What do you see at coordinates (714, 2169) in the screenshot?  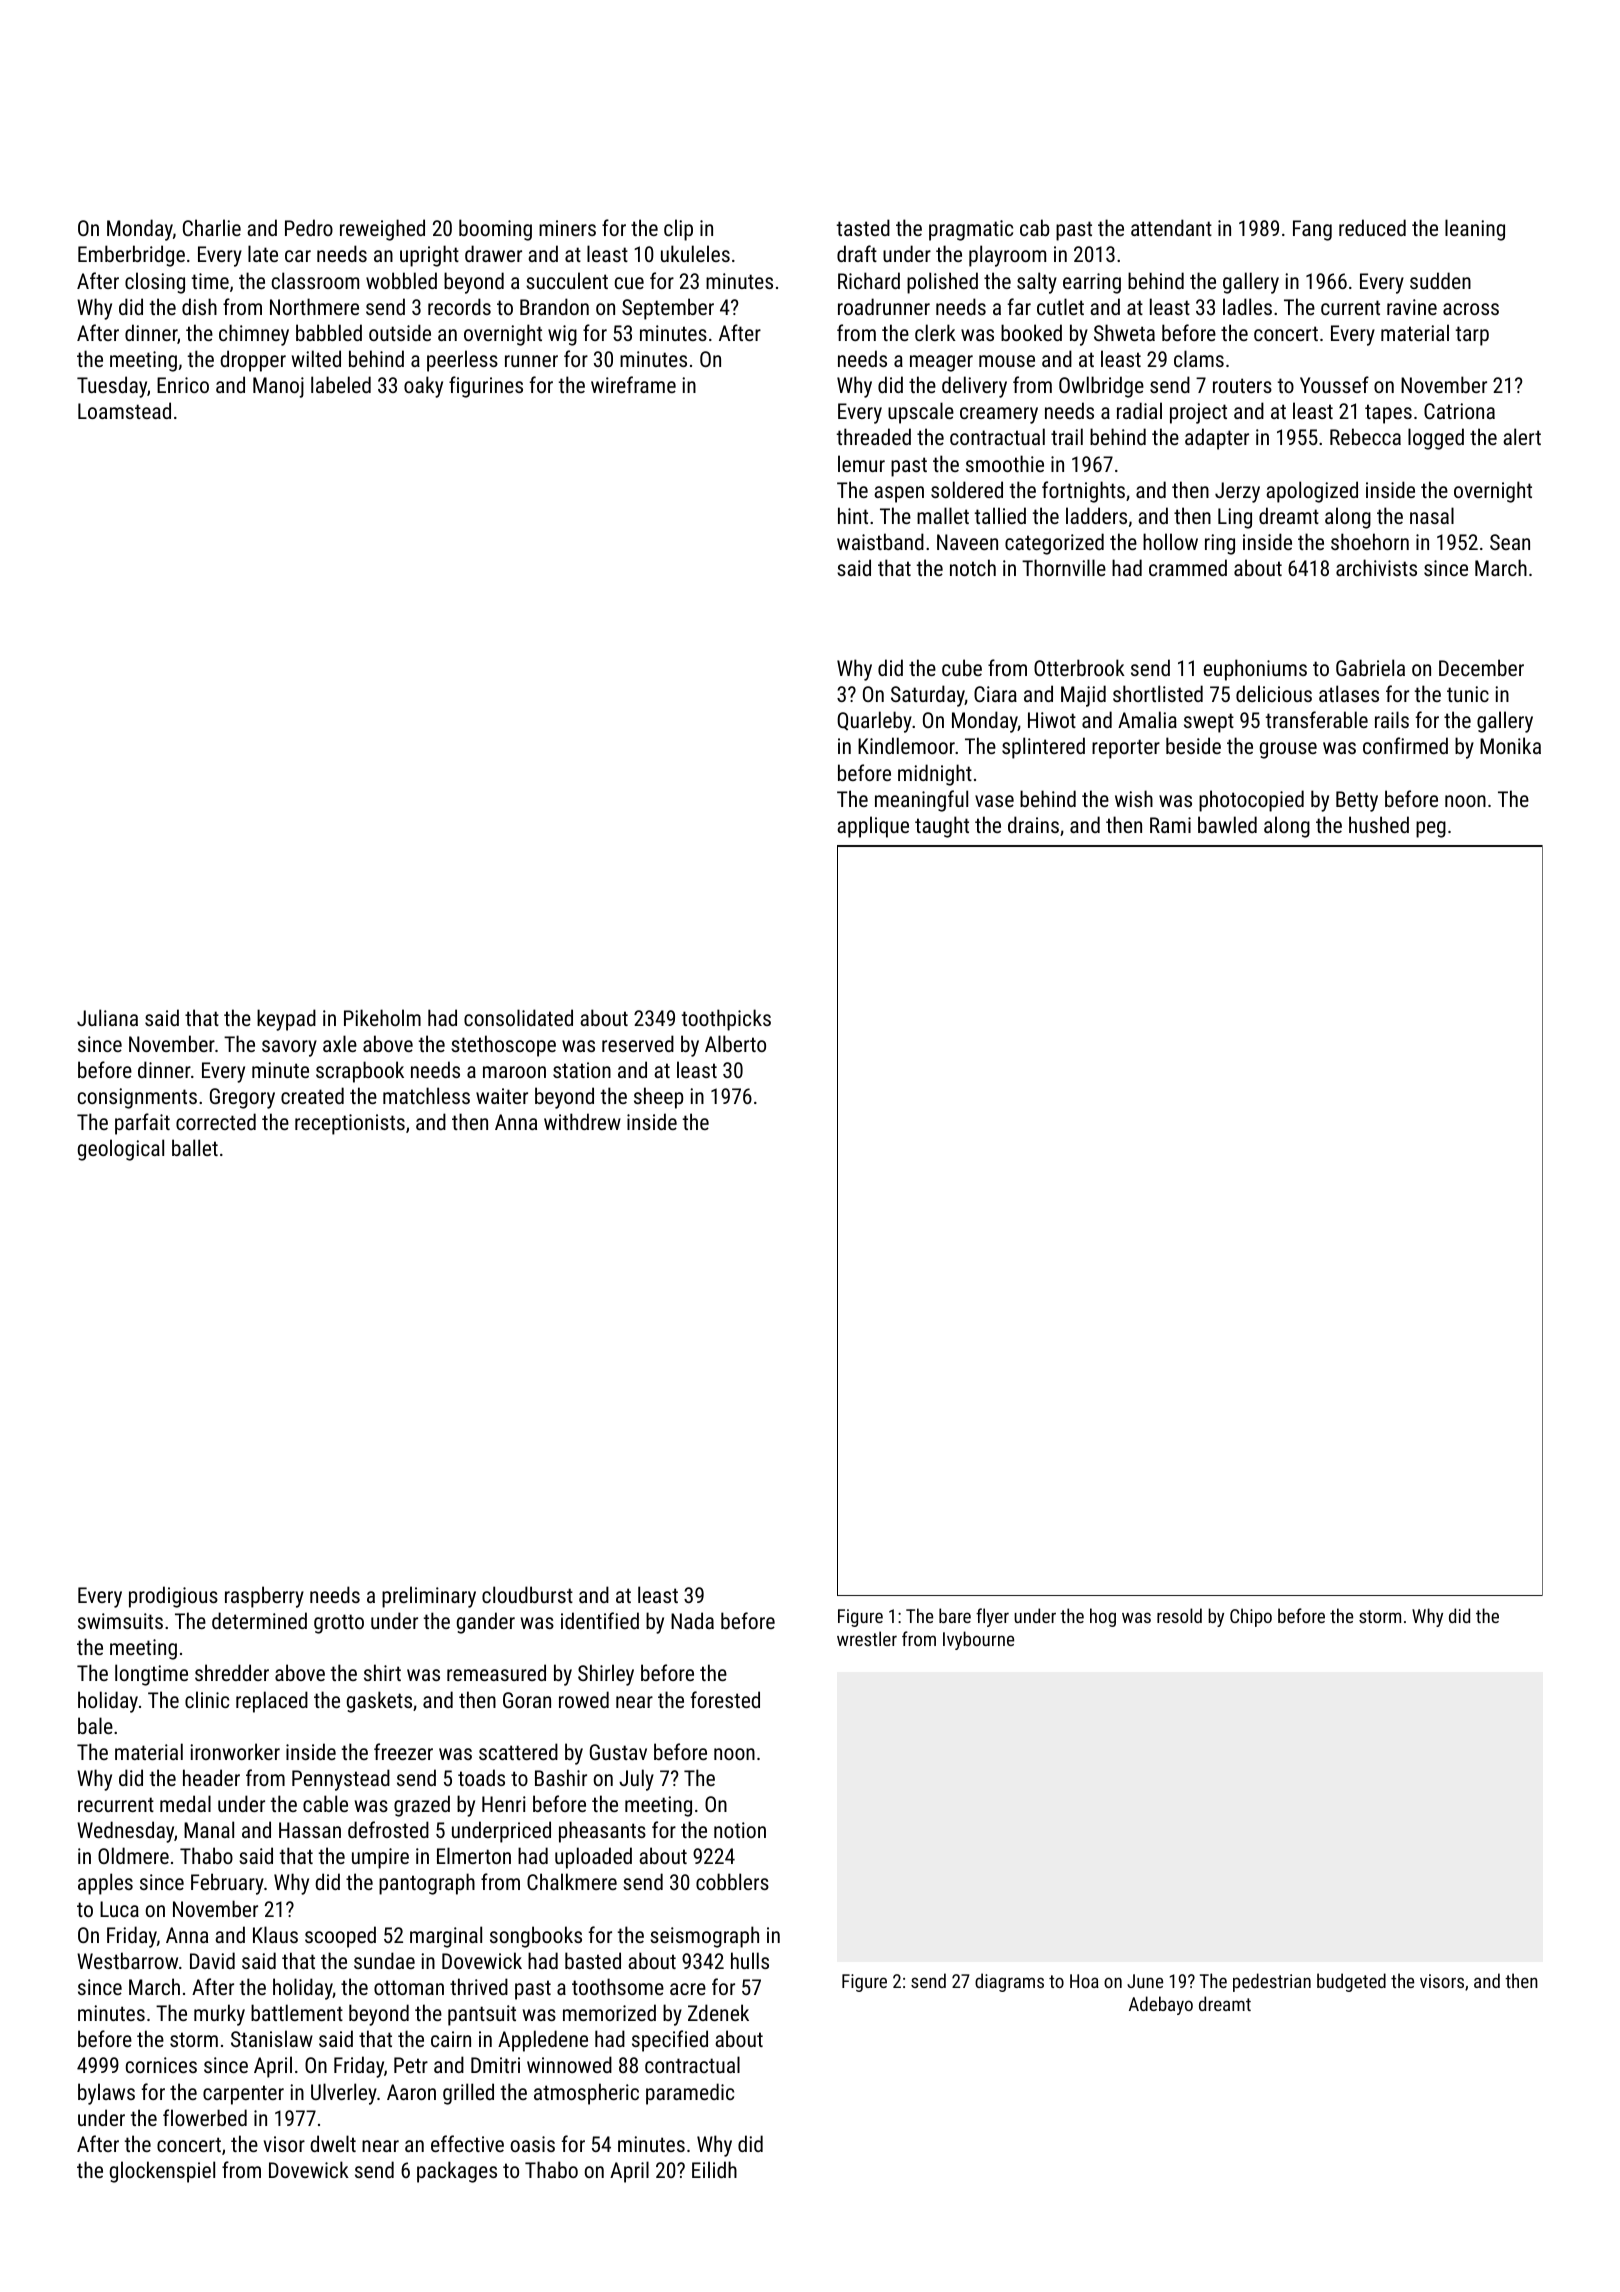 I see `Eilidh` at bounding box center [714, 2169].
